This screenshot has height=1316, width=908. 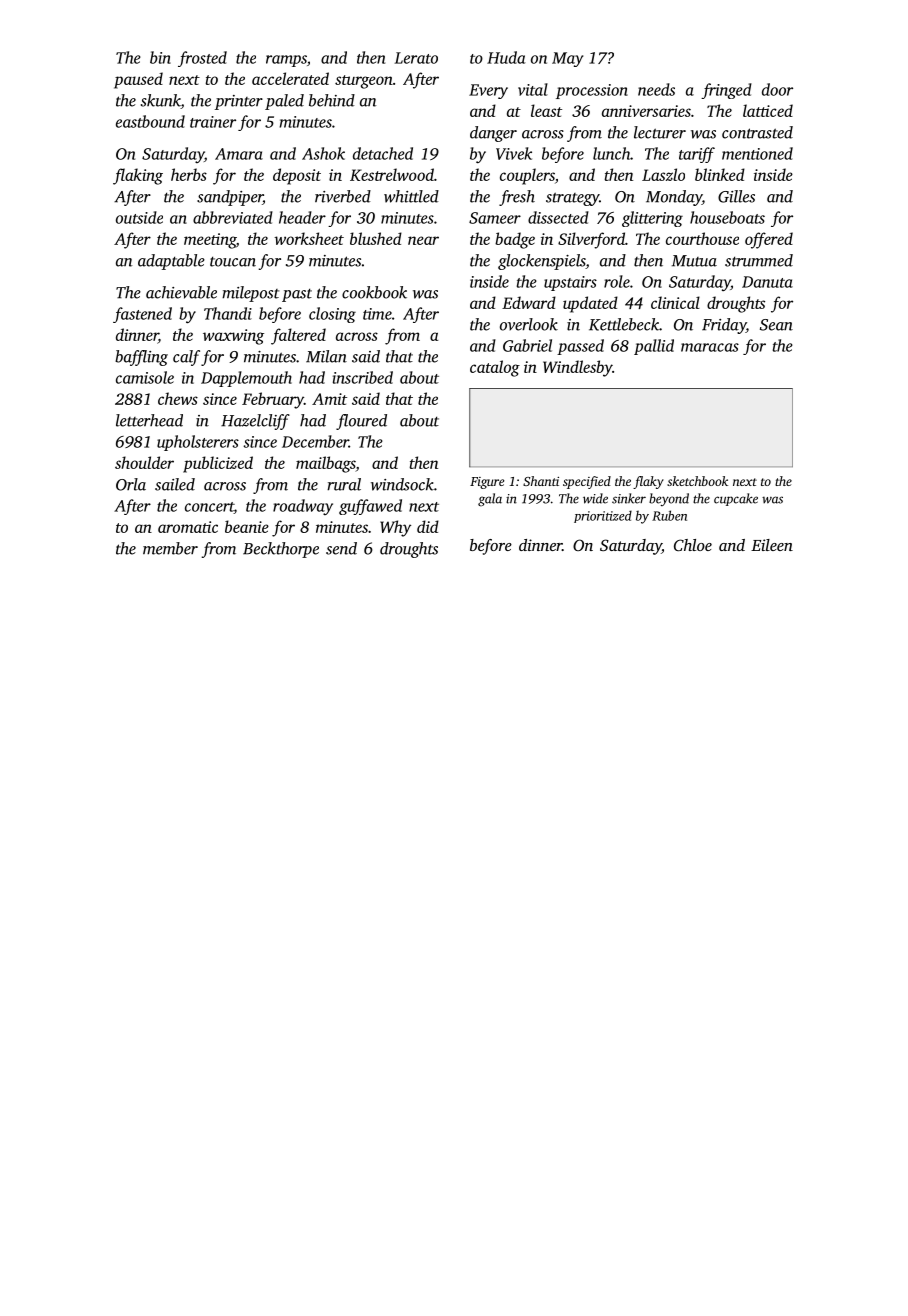 What do you see at coordinates (139, 217) in the screenshot?
I see `outside` at bounding box center [139, 217].
